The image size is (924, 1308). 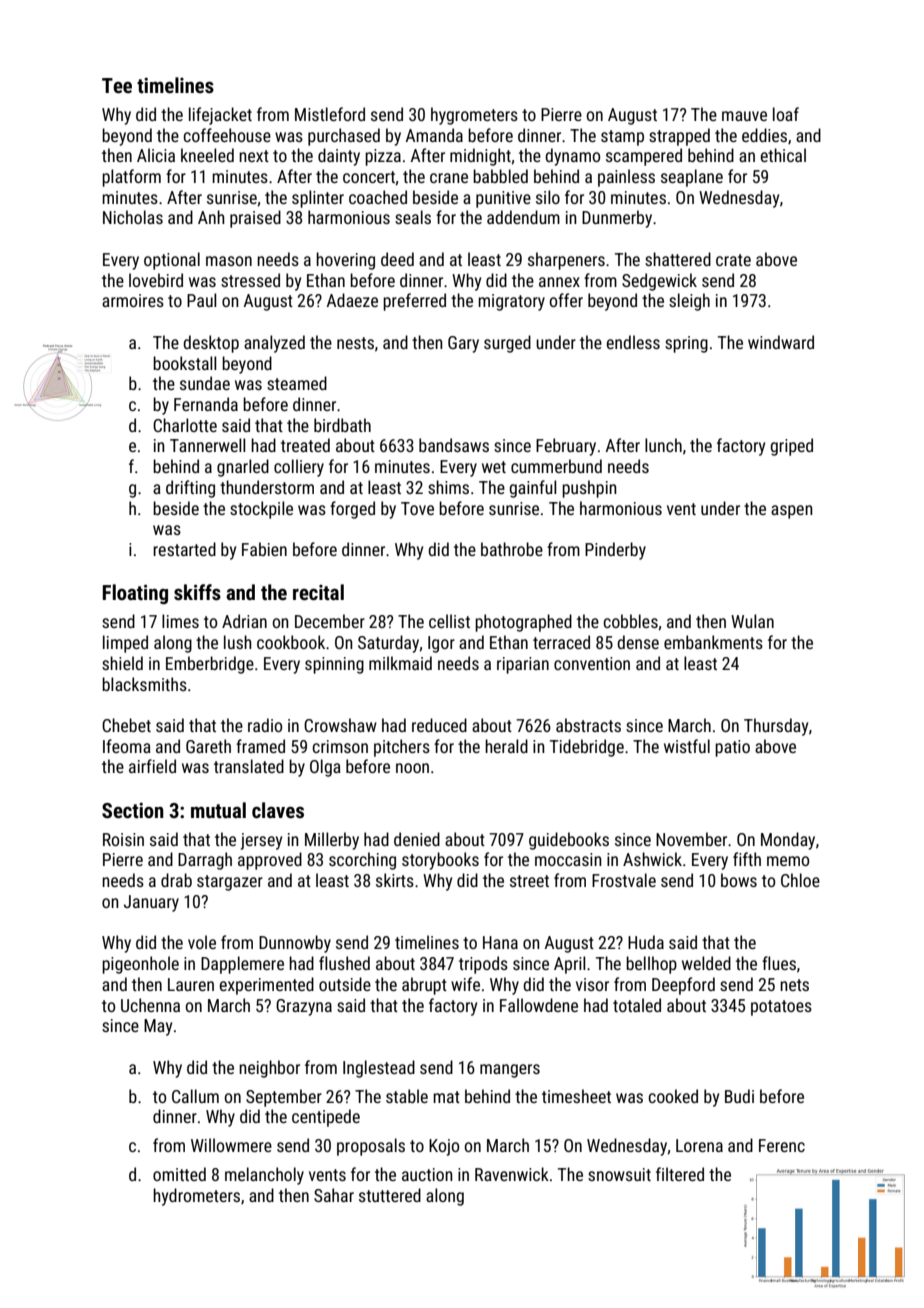 I want to click on wet, so click(x=494, y=467).
